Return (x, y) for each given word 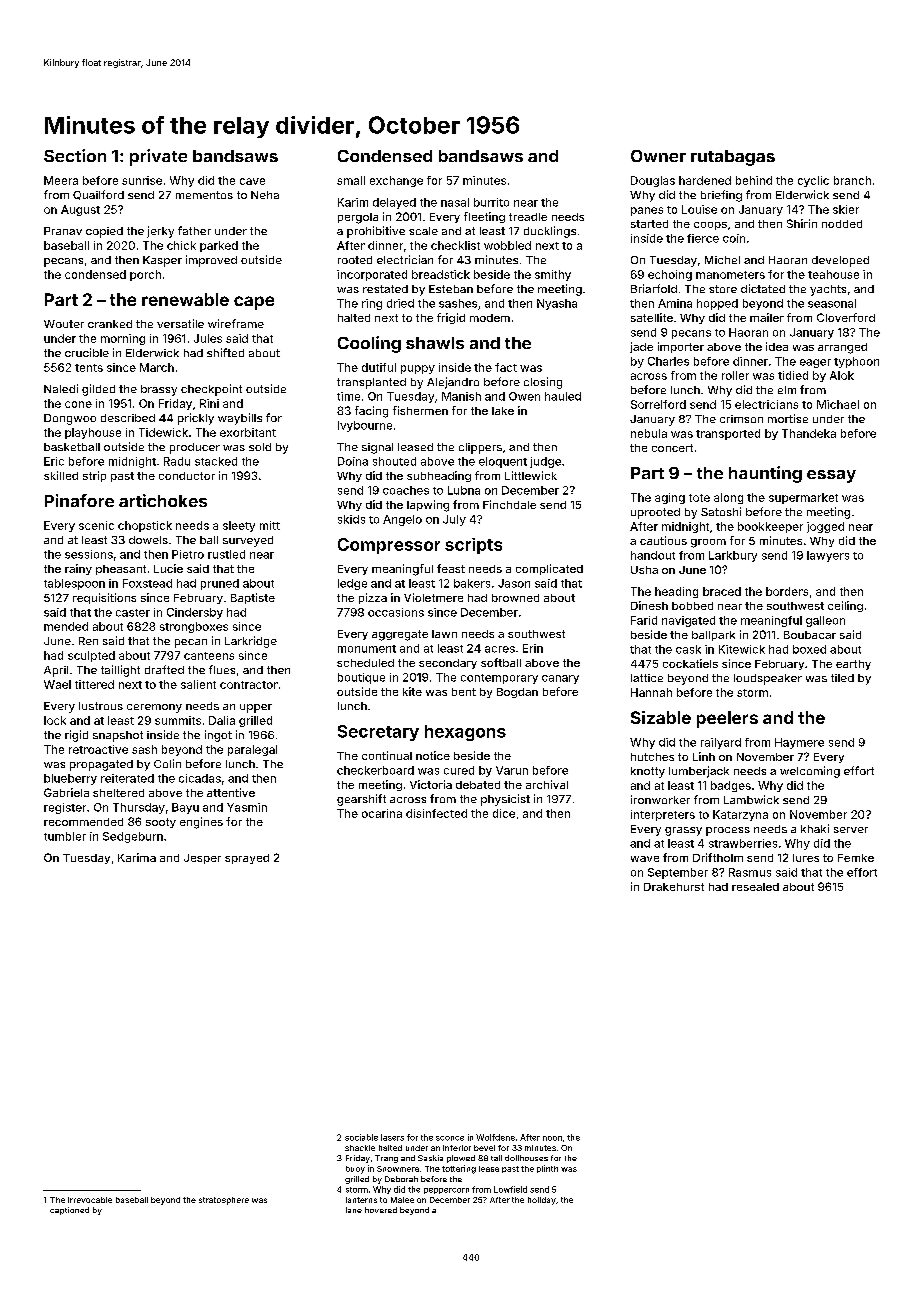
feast (451, 568)
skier (846, 209)
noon (552, 1138)
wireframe (236, 323)
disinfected (436, 813)
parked (219, 246)
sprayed (247, 859)
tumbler (65, 836)
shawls (435, 343)
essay (831, 476)
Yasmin (247, 807)
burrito (491, 202)
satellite (652, 317)
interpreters (663, 815)
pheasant (121, 570)
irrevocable (90, 1200)
